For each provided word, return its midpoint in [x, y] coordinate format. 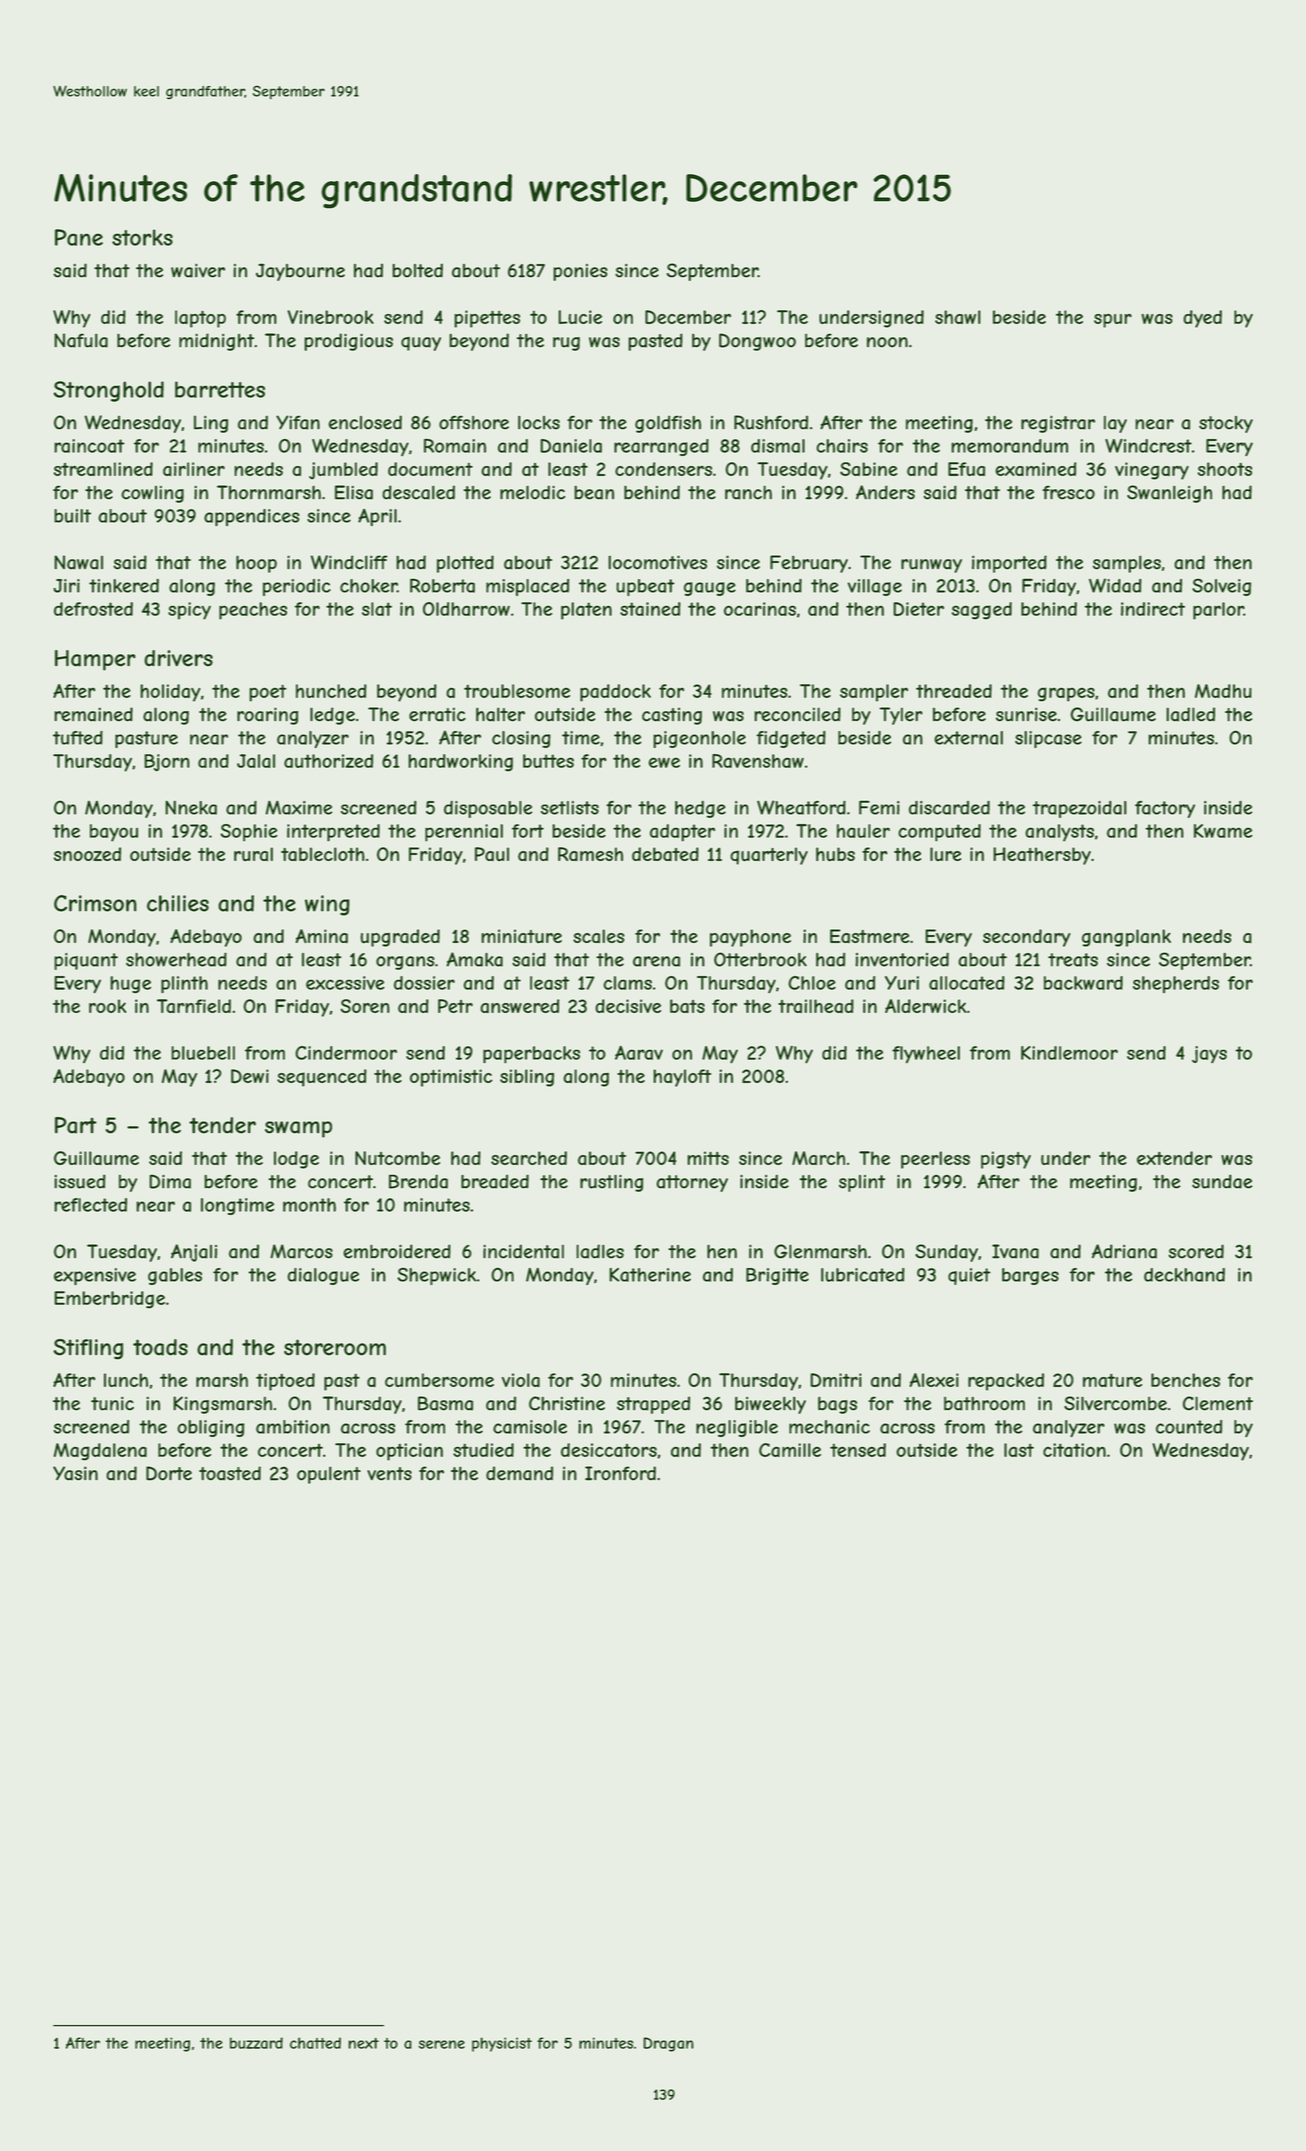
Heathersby [1042, 856]
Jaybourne [300, 272]
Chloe [812, 983]
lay [1115, 424]
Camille [790, 1450]
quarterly [769, 856]
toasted [230, 1473]
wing [327, 905]
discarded [949, 808]
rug [566, 344]
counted [1189, 1427]
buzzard [256, 2043]
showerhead [176, 959]
